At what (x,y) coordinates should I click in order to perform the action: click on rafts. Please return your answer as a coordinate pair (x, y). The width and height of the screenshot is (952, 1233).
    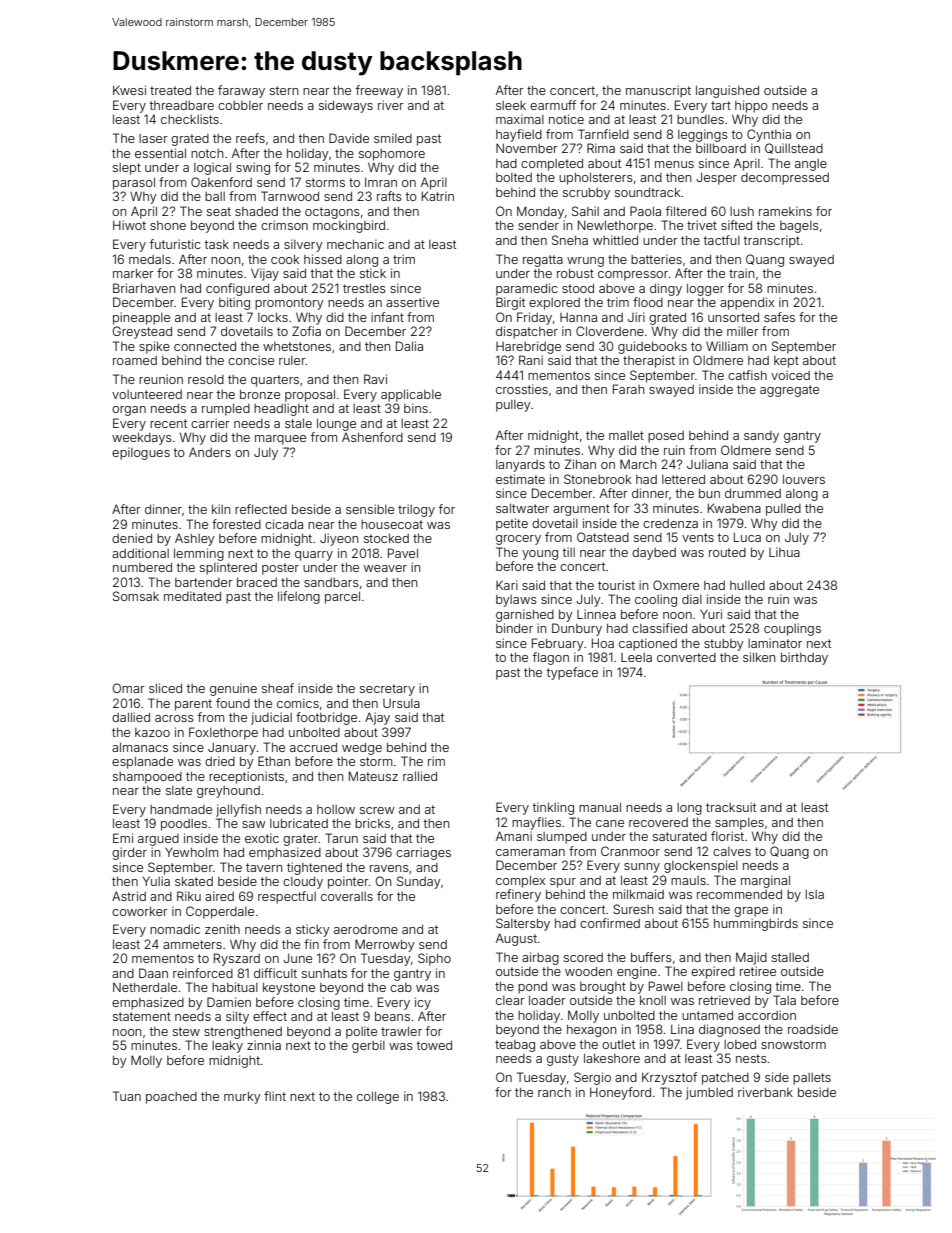
    Looking at the image, I should click on (389, 196).
